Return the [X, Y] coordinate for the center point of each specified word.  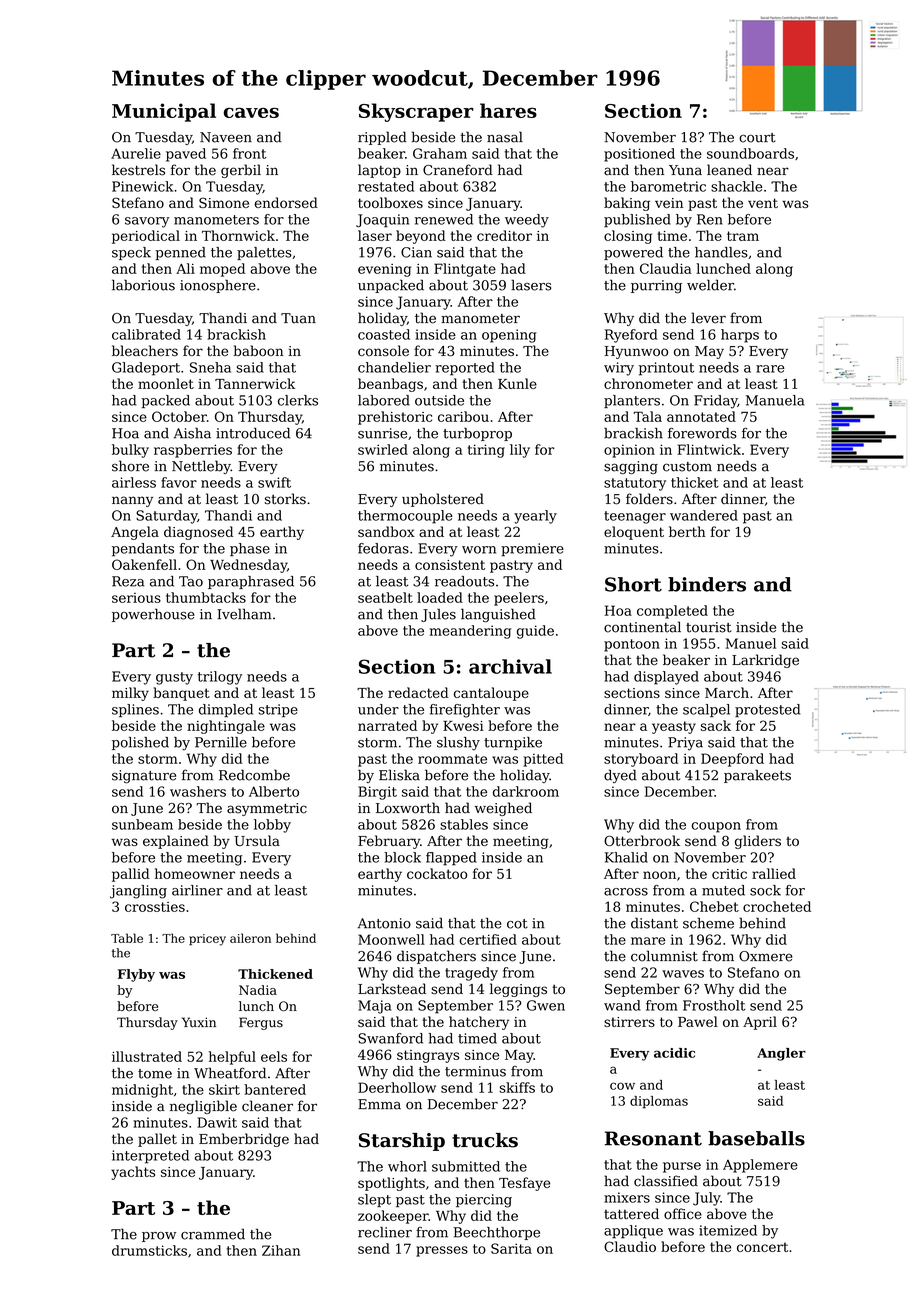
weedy [527, 221]
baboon [258, 350]
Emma [379, 1104]
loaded [440, 597]
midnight [142, 1091]
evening [384, 270]
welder [710, 285]
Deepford [732, 760]
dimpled [226, 710]
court [757, 138]
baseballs [756, 1138]
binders [707, 584]
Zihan [281, 1250]
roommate [452, 759]
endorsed [286, 202]
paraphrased [251, 582]
